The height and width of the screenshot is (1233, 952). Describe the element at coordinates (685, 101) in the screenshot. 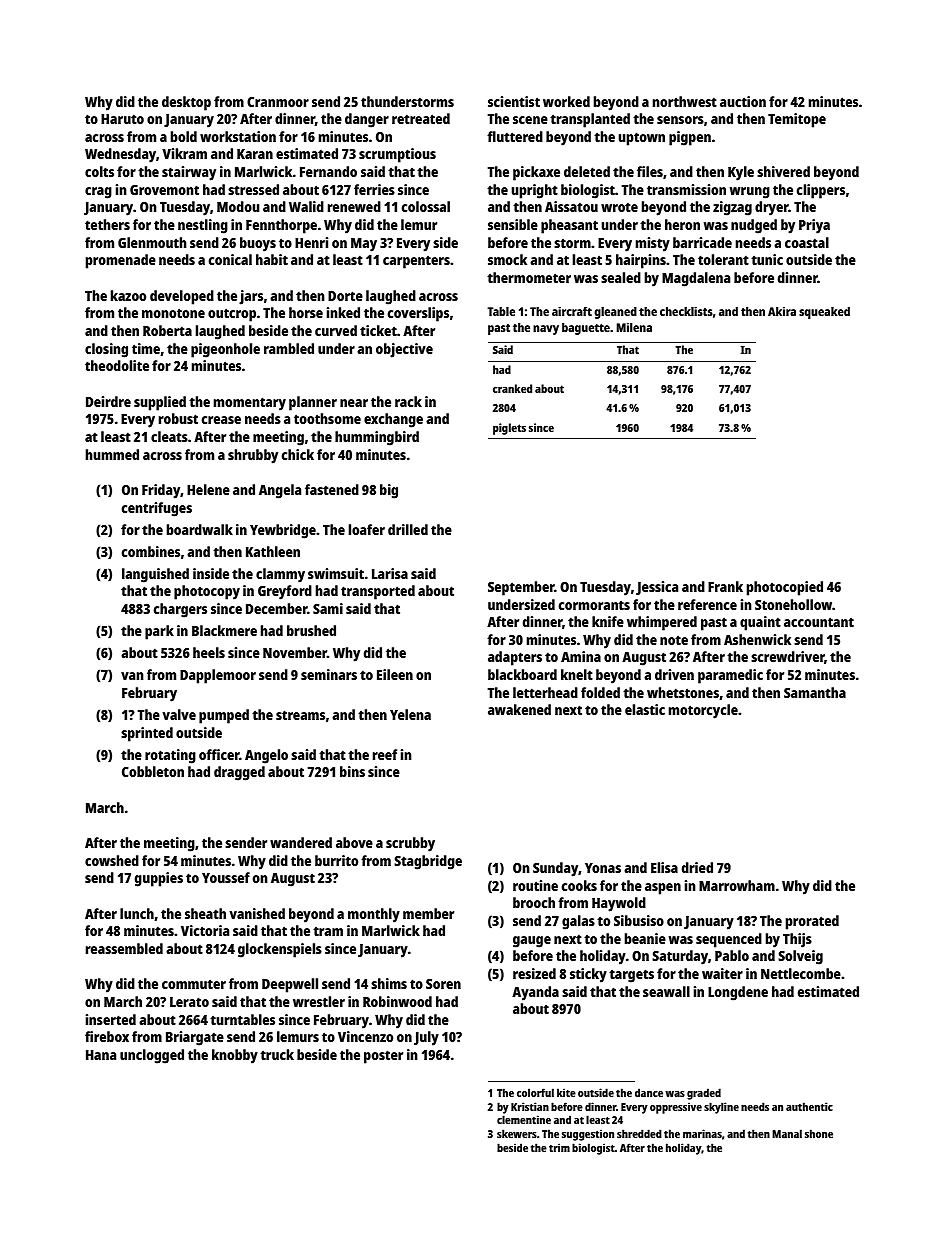

I see `northwest` at that location.
